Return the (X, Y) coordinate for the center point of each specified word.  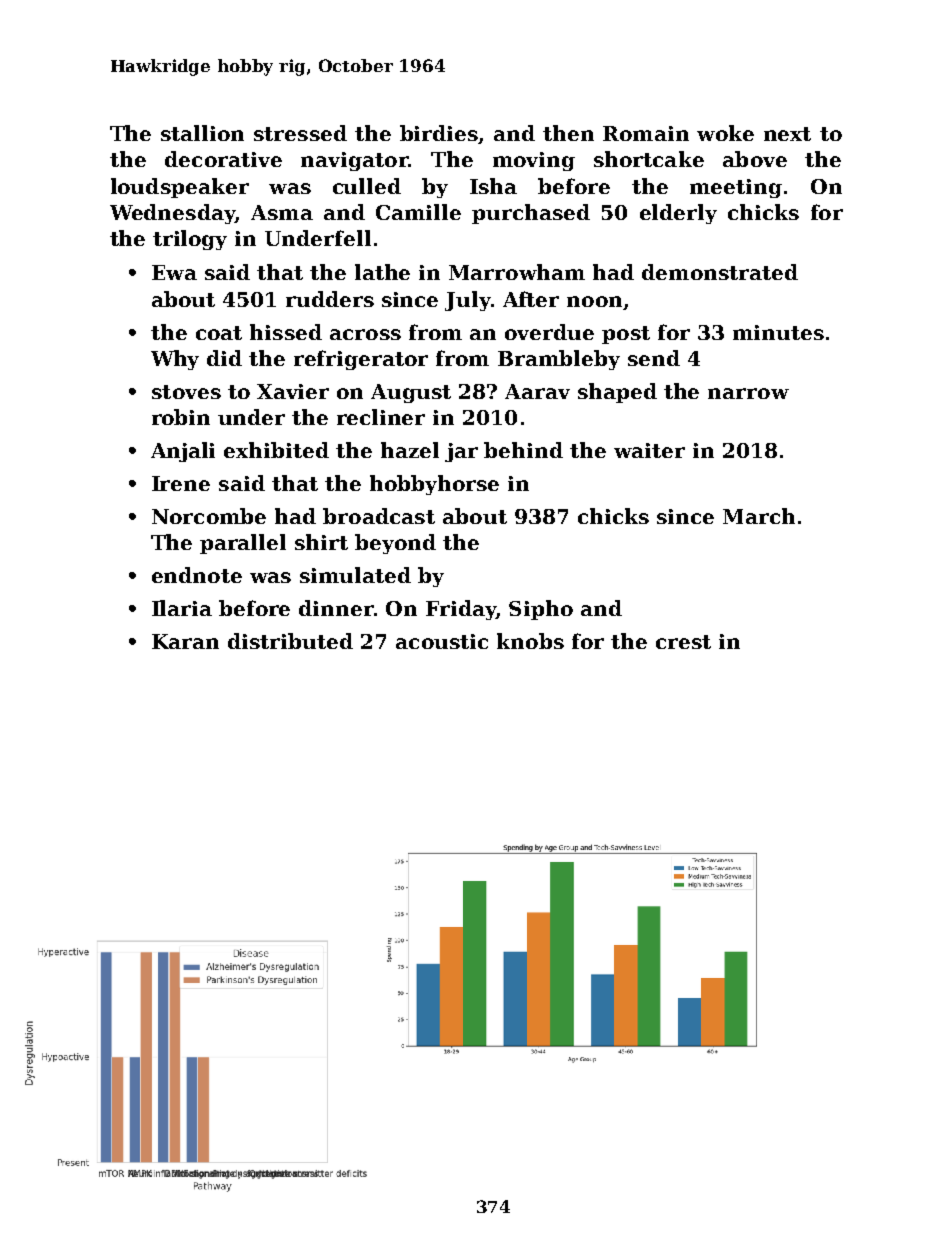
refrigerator (361, 360)
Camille (418, 212)
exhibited (276, 450)
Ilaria (182, 608)
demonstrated (720, 272)
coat (219, 333)
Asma (282, 212)
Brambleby (559, 360)
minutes (778, 332)
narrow (748, 393)
